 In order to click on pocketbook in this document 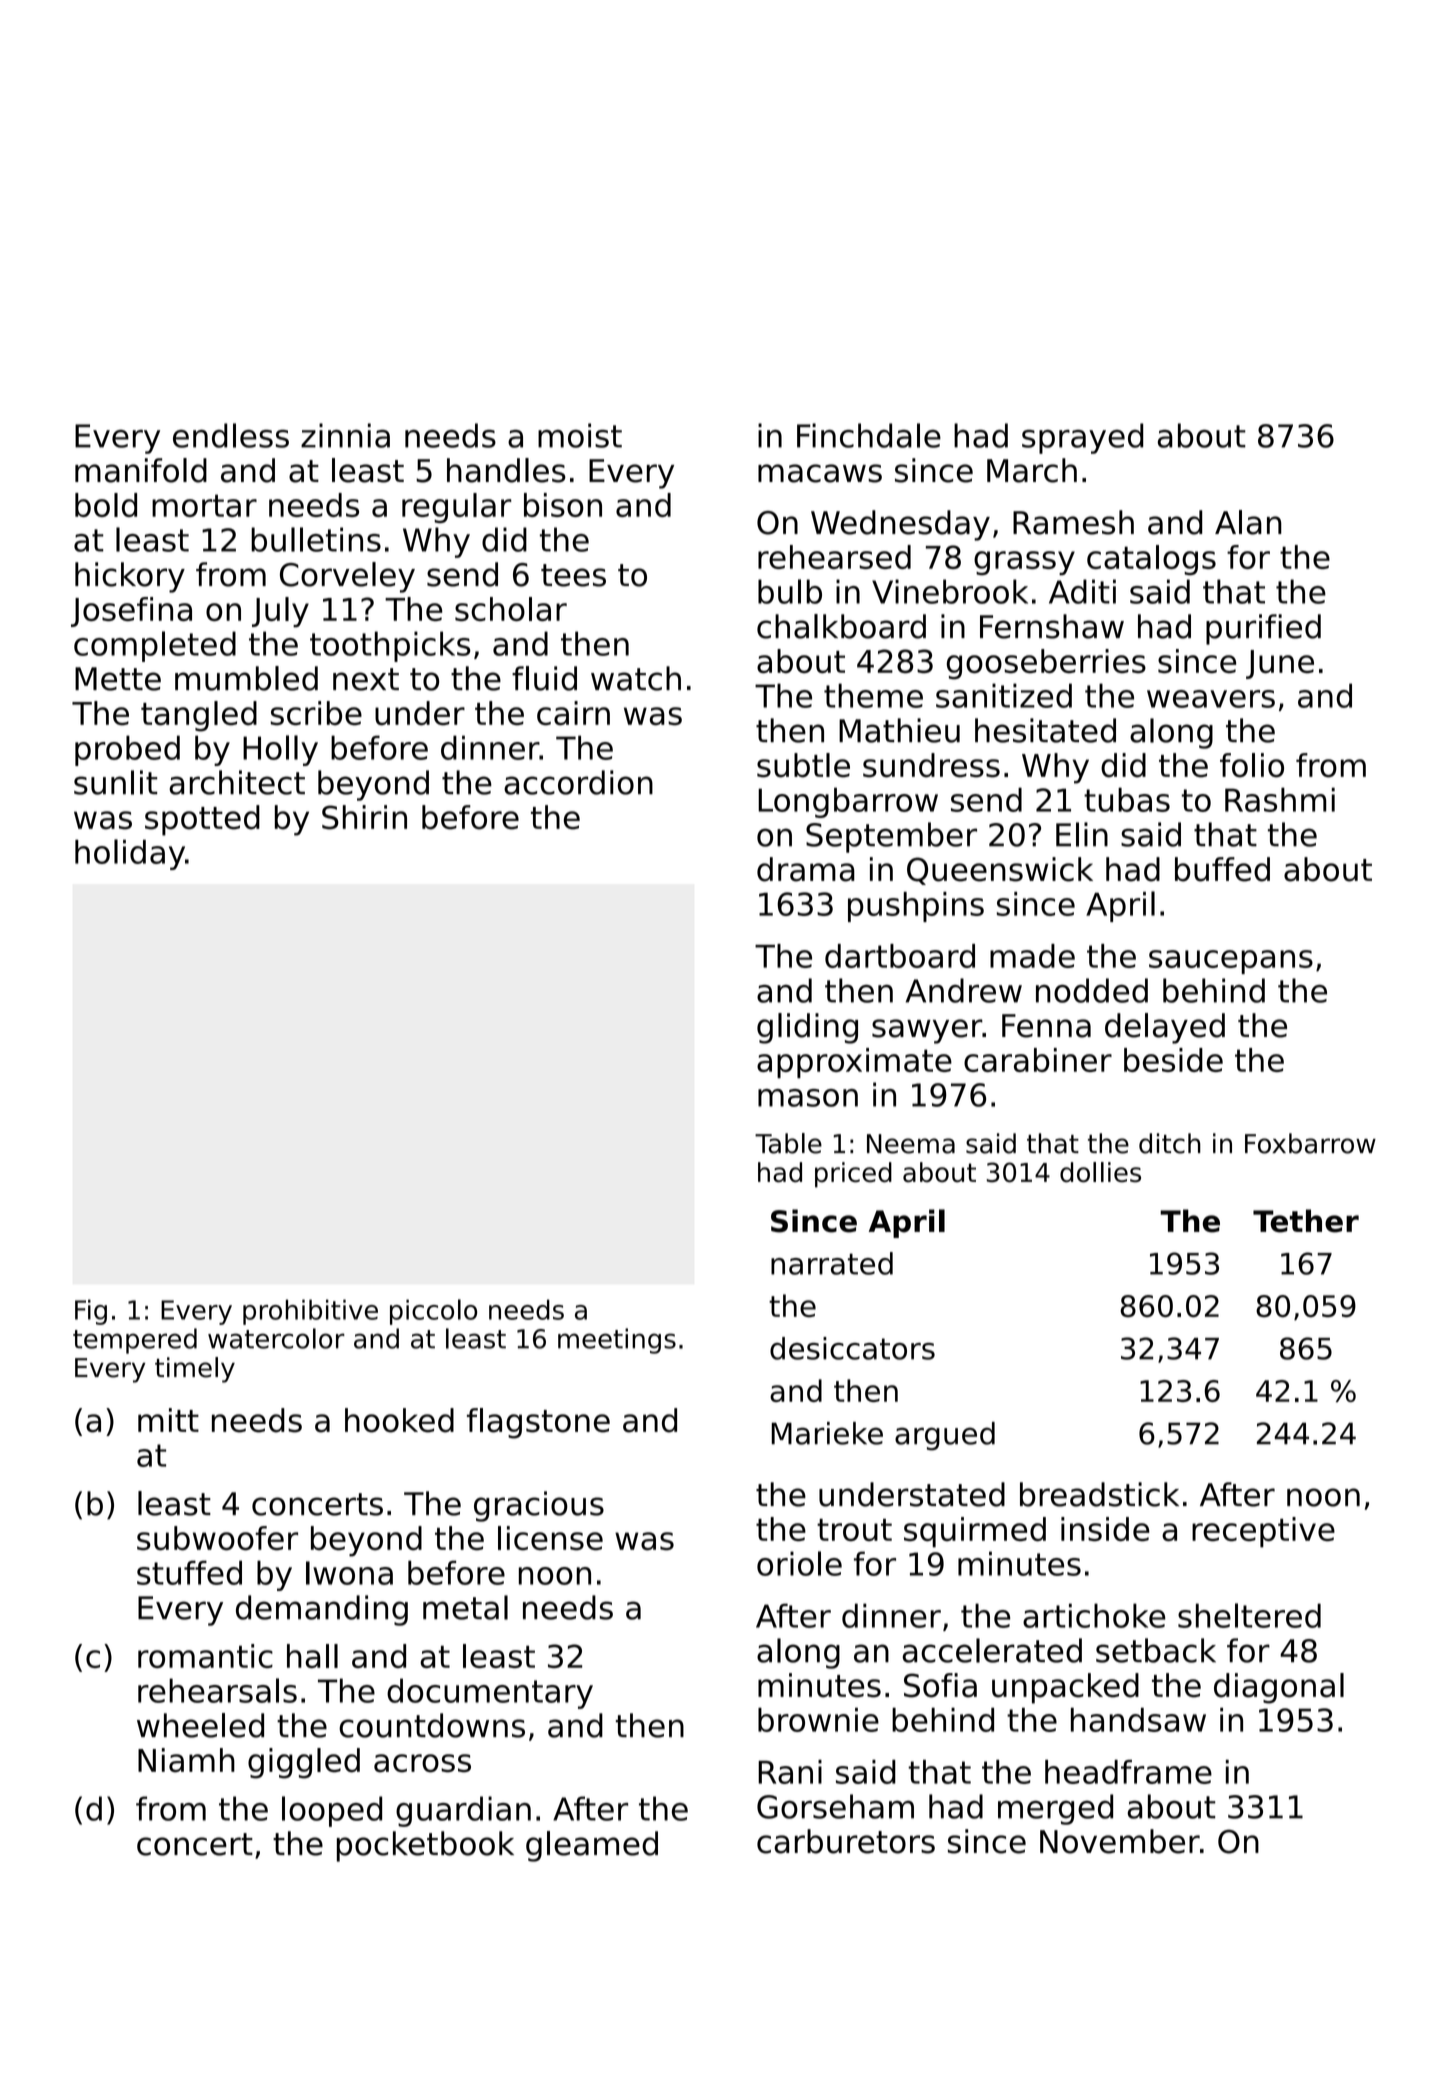, I will do `click(425, 1846)`.
